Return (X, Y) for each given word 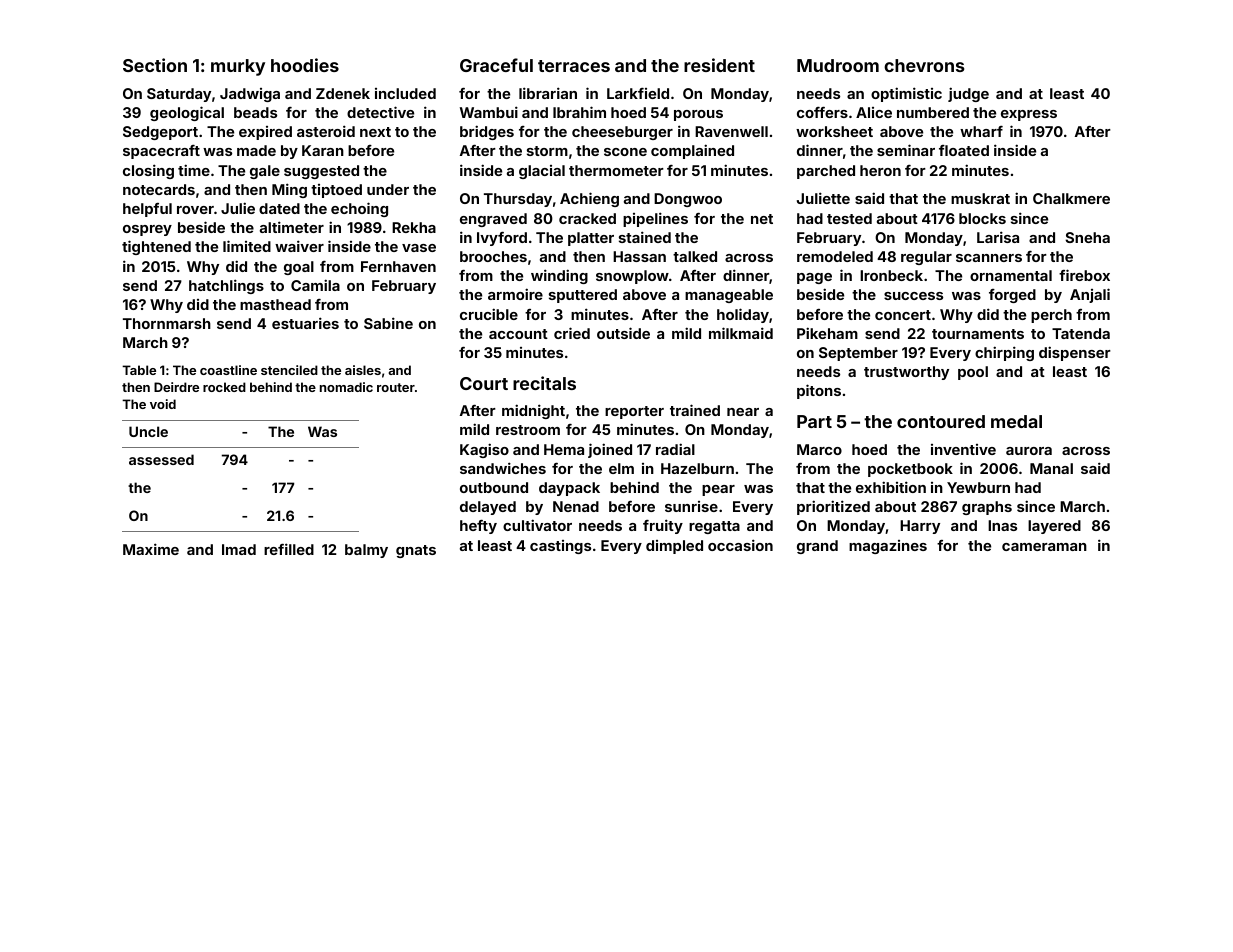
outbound (494, 487)
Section (155, 65)
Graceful (496, 65)
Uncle (148, 431)
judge (968, 94)
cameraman (1044, 547)
